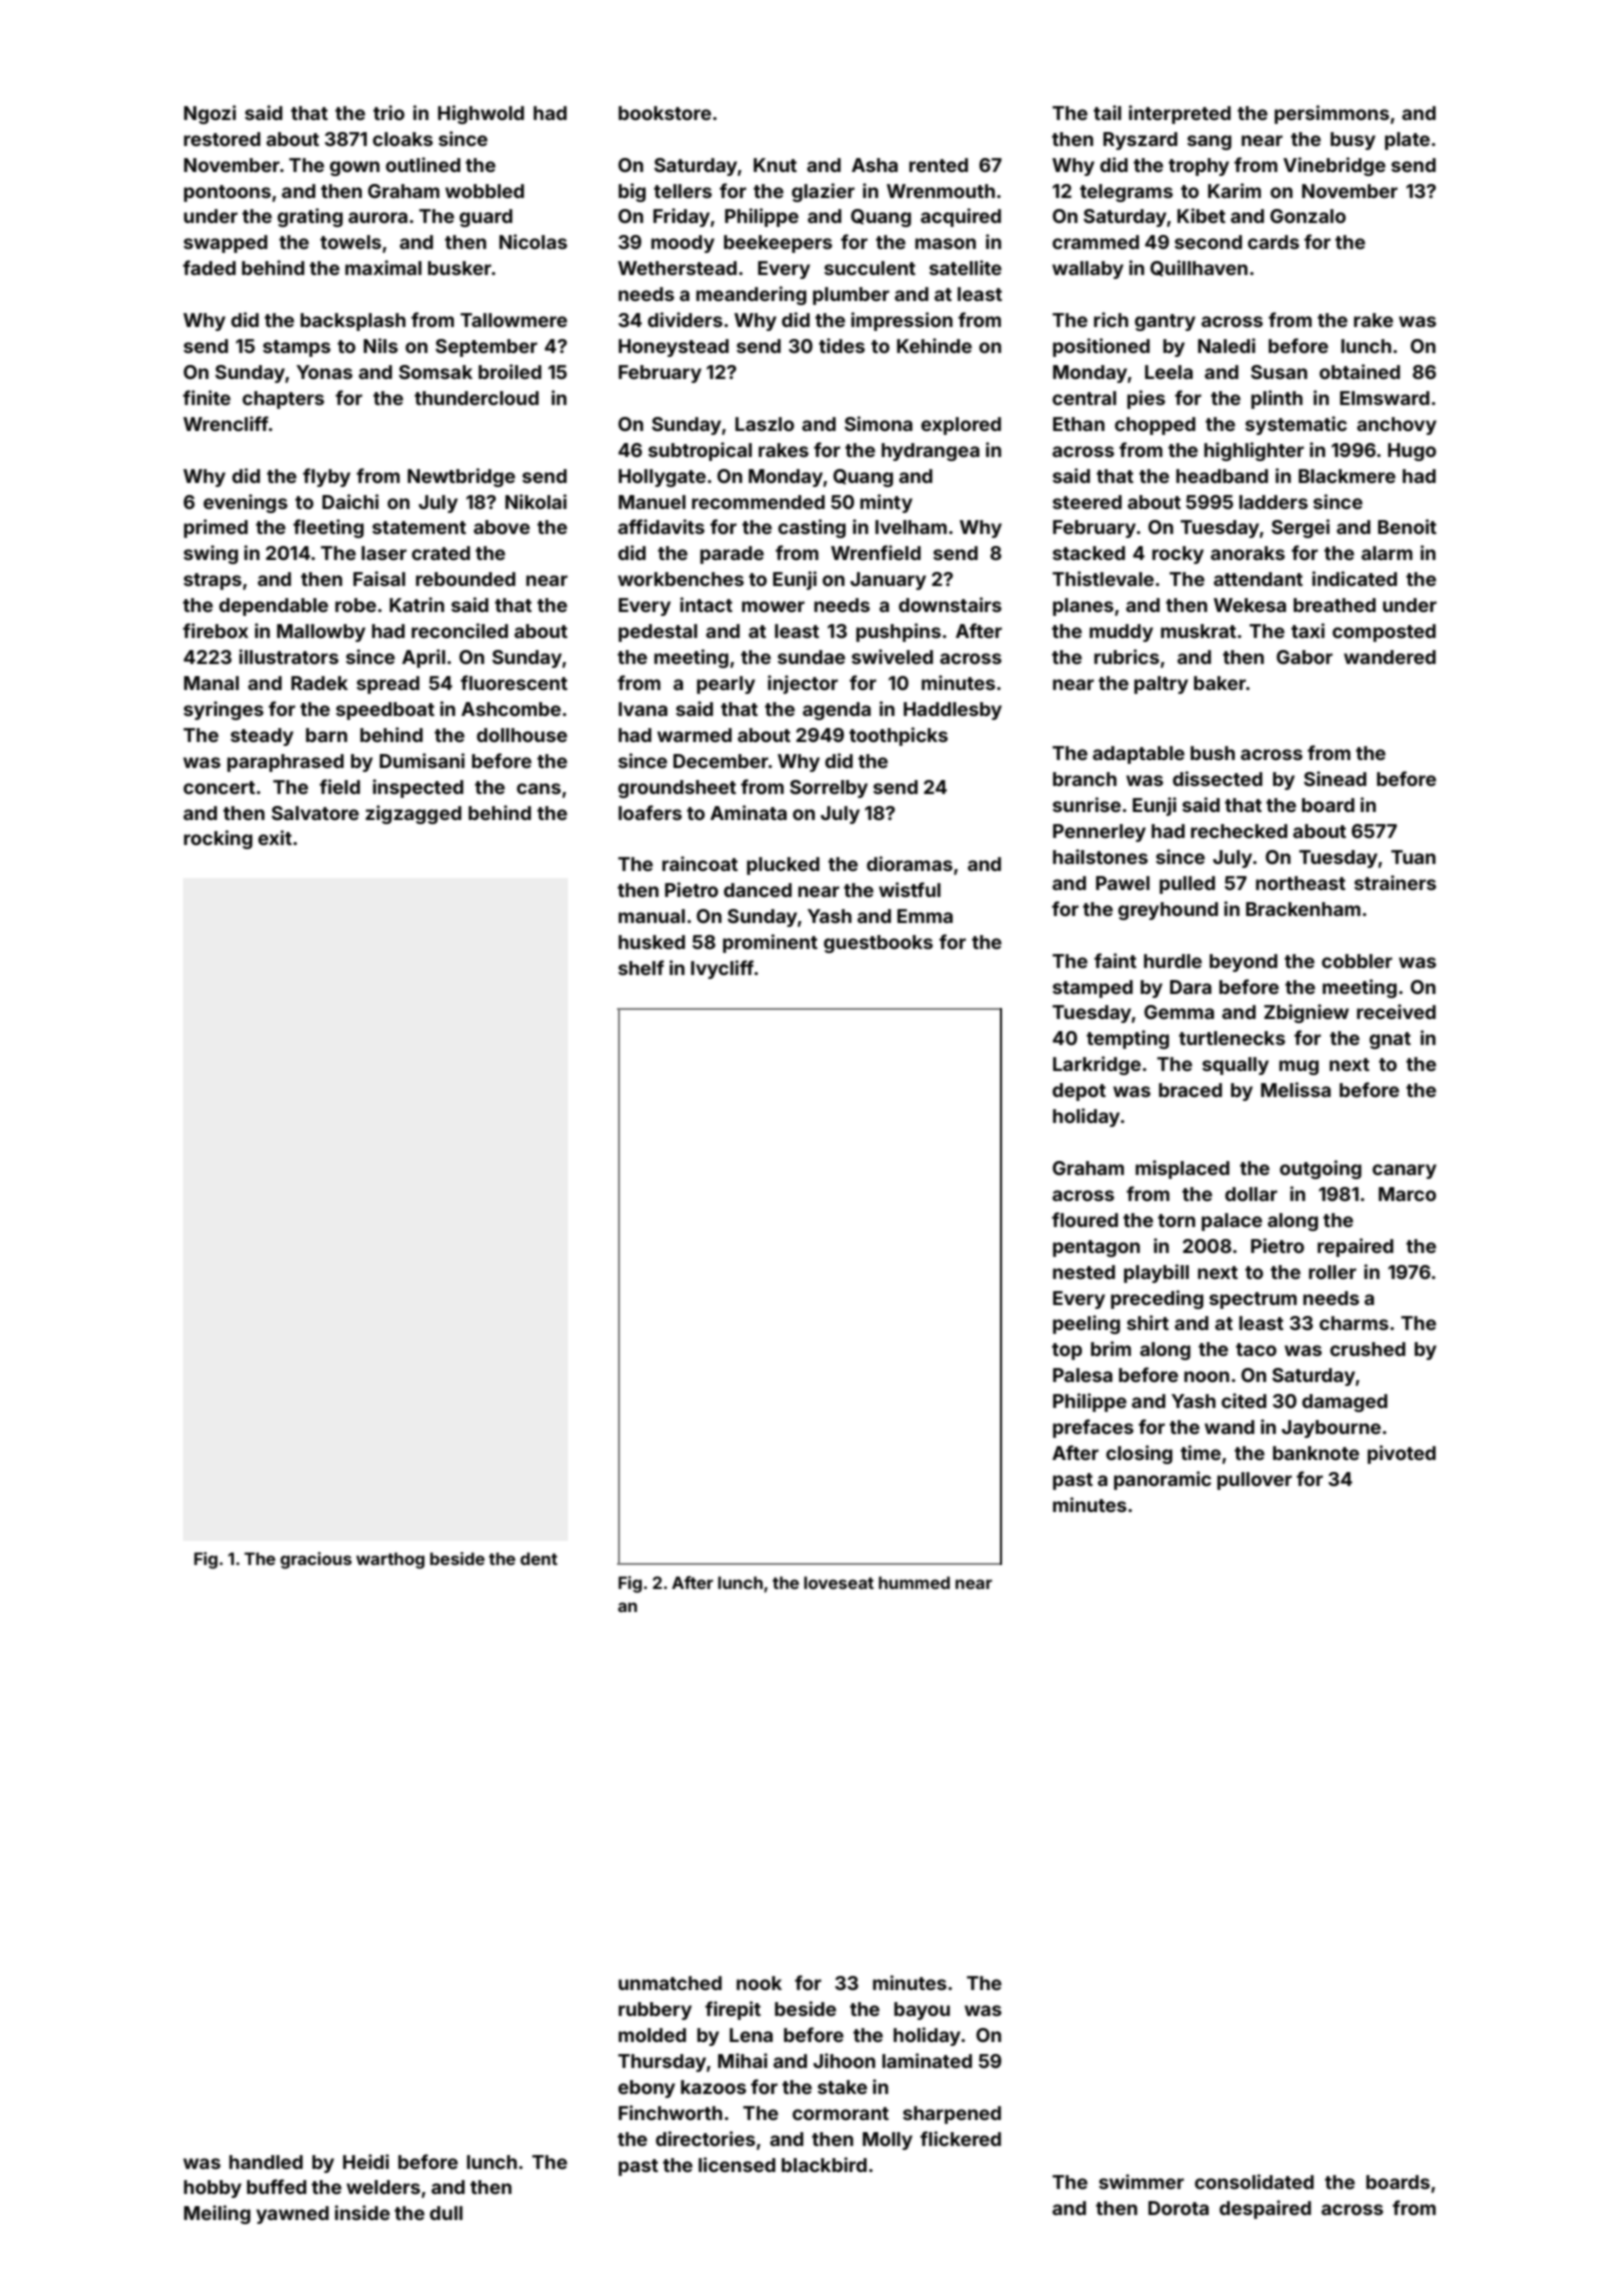  I want to click on prominent, so click(770, 943).
